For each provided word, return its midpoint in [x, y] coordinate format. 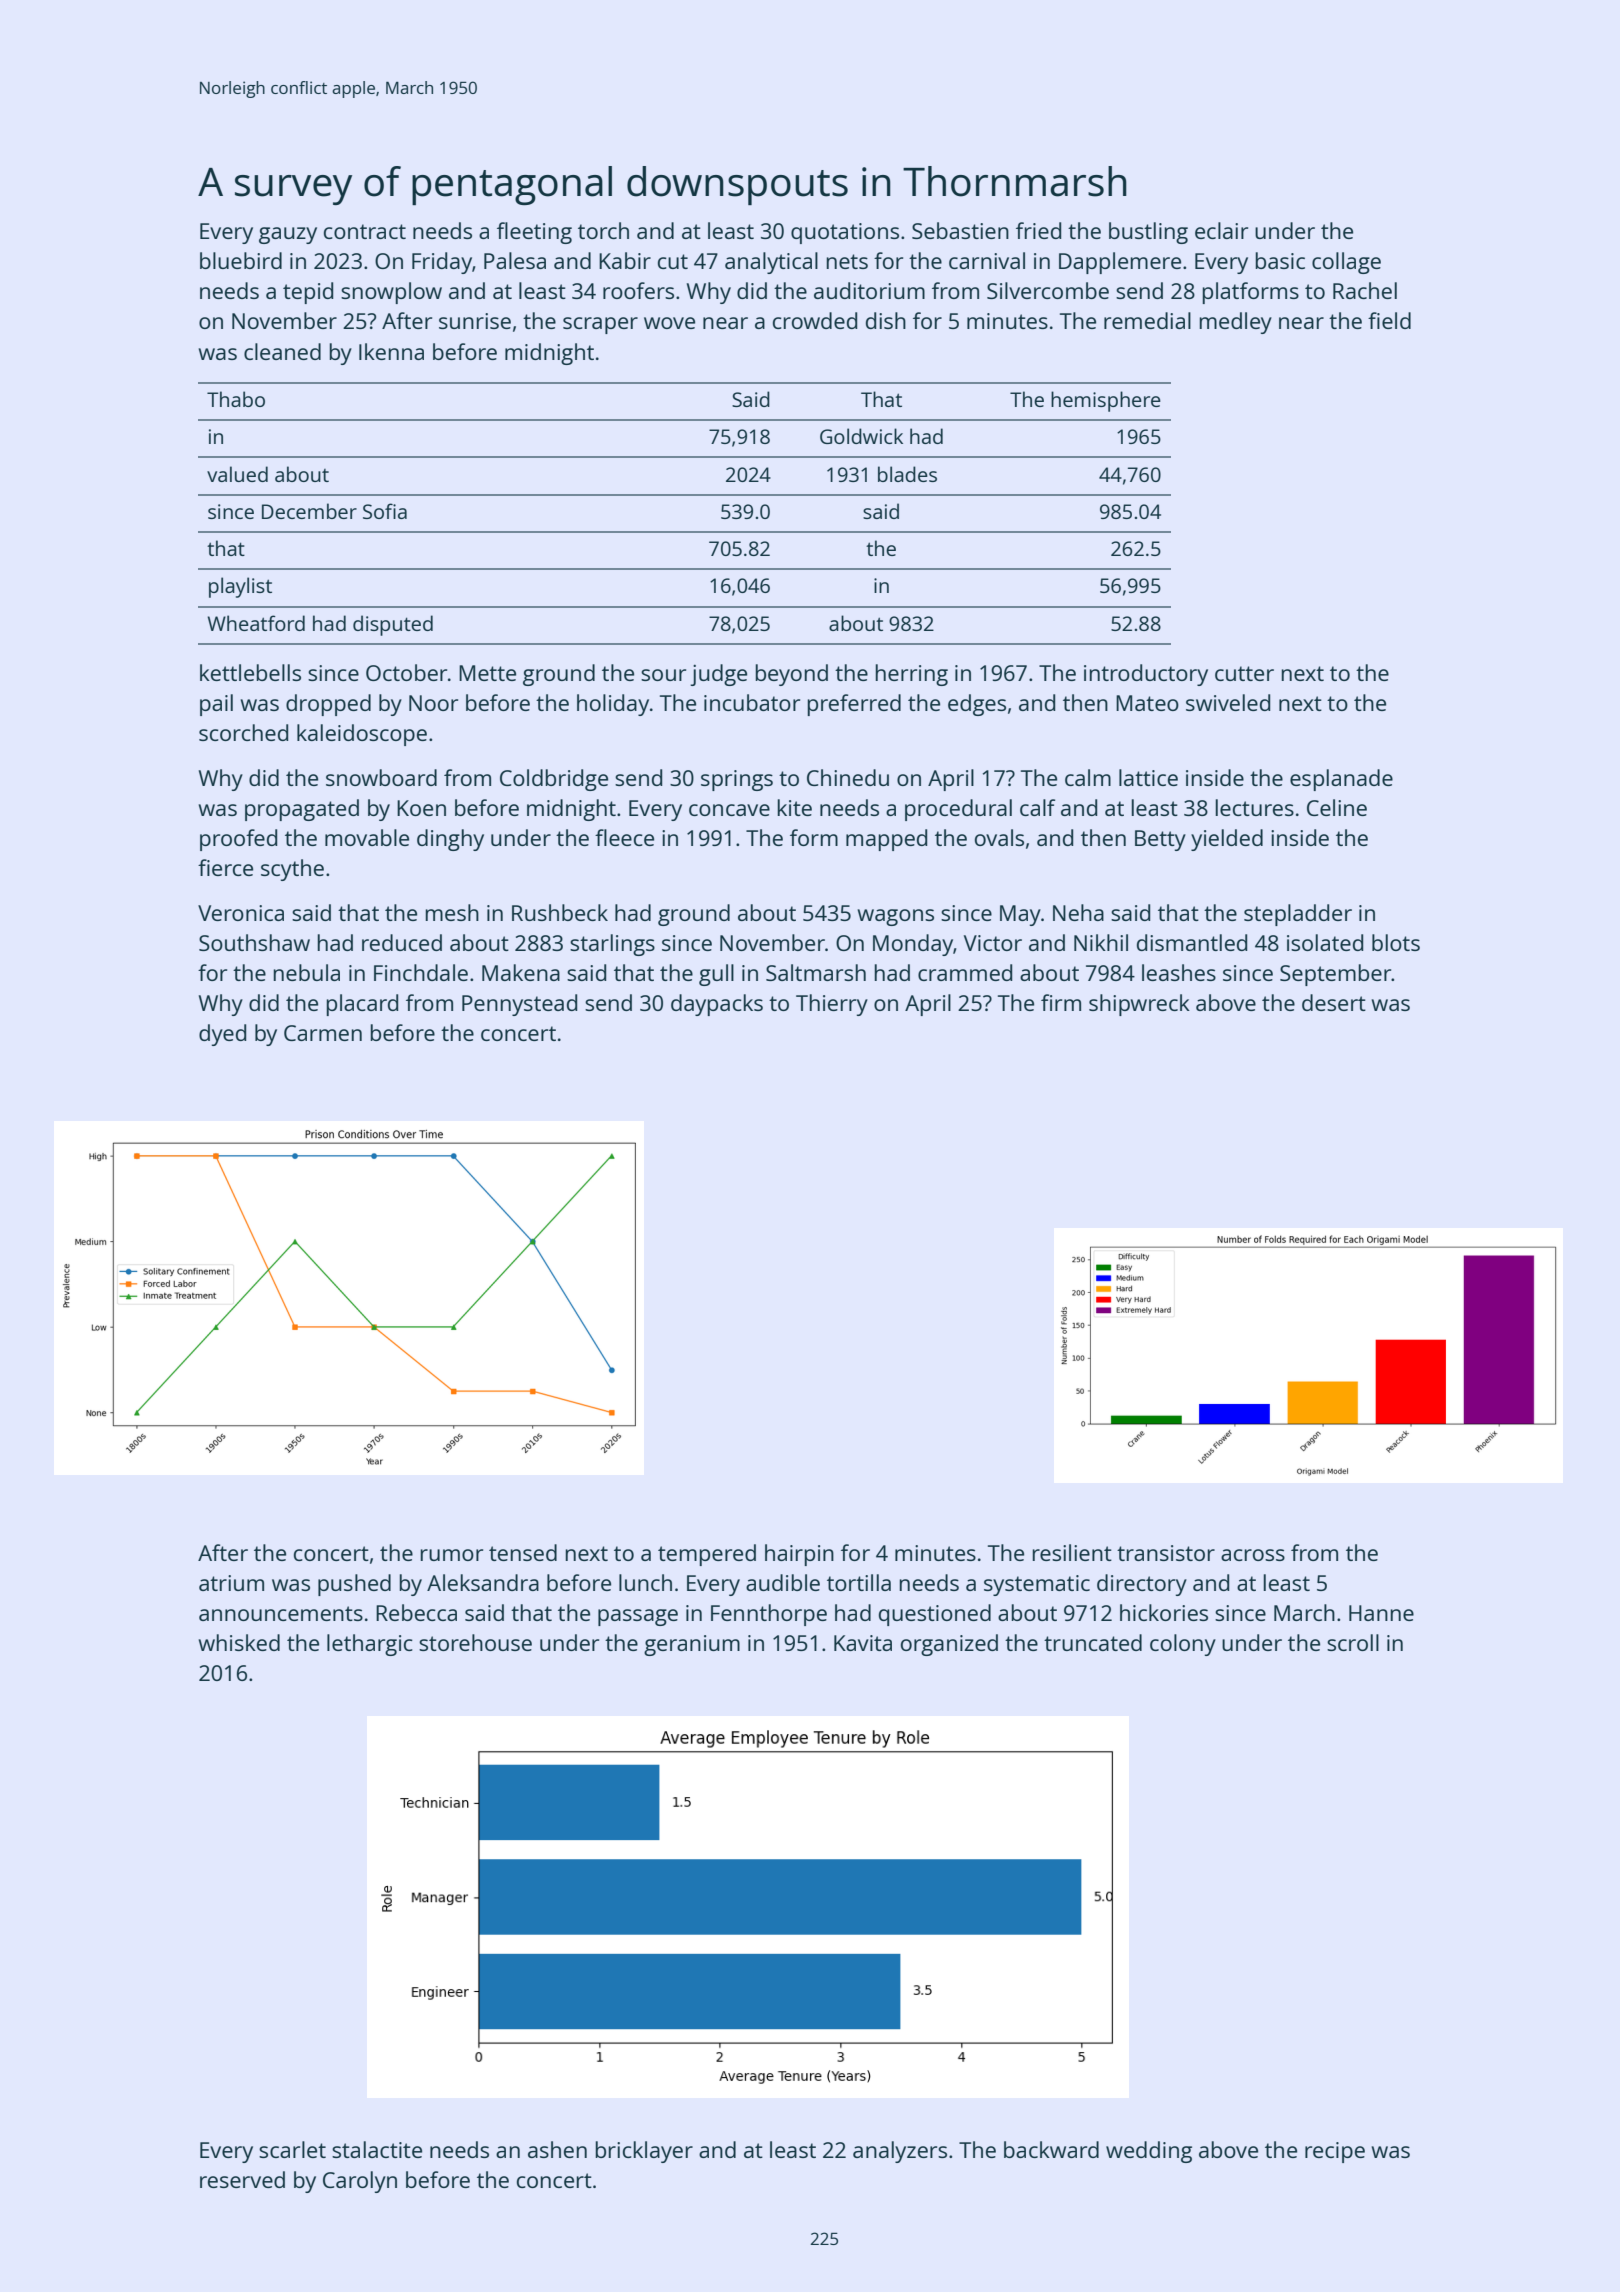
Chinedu [848, 777]
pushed [354, 1585]
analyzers [900, 2152]
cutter [1244, 673]
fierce [225, 867]
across [1253, 1555]
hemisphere [1106, 401]
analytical [771, 263]
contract [365, 231]
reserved [242, 2179]
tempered [707, 1555]
